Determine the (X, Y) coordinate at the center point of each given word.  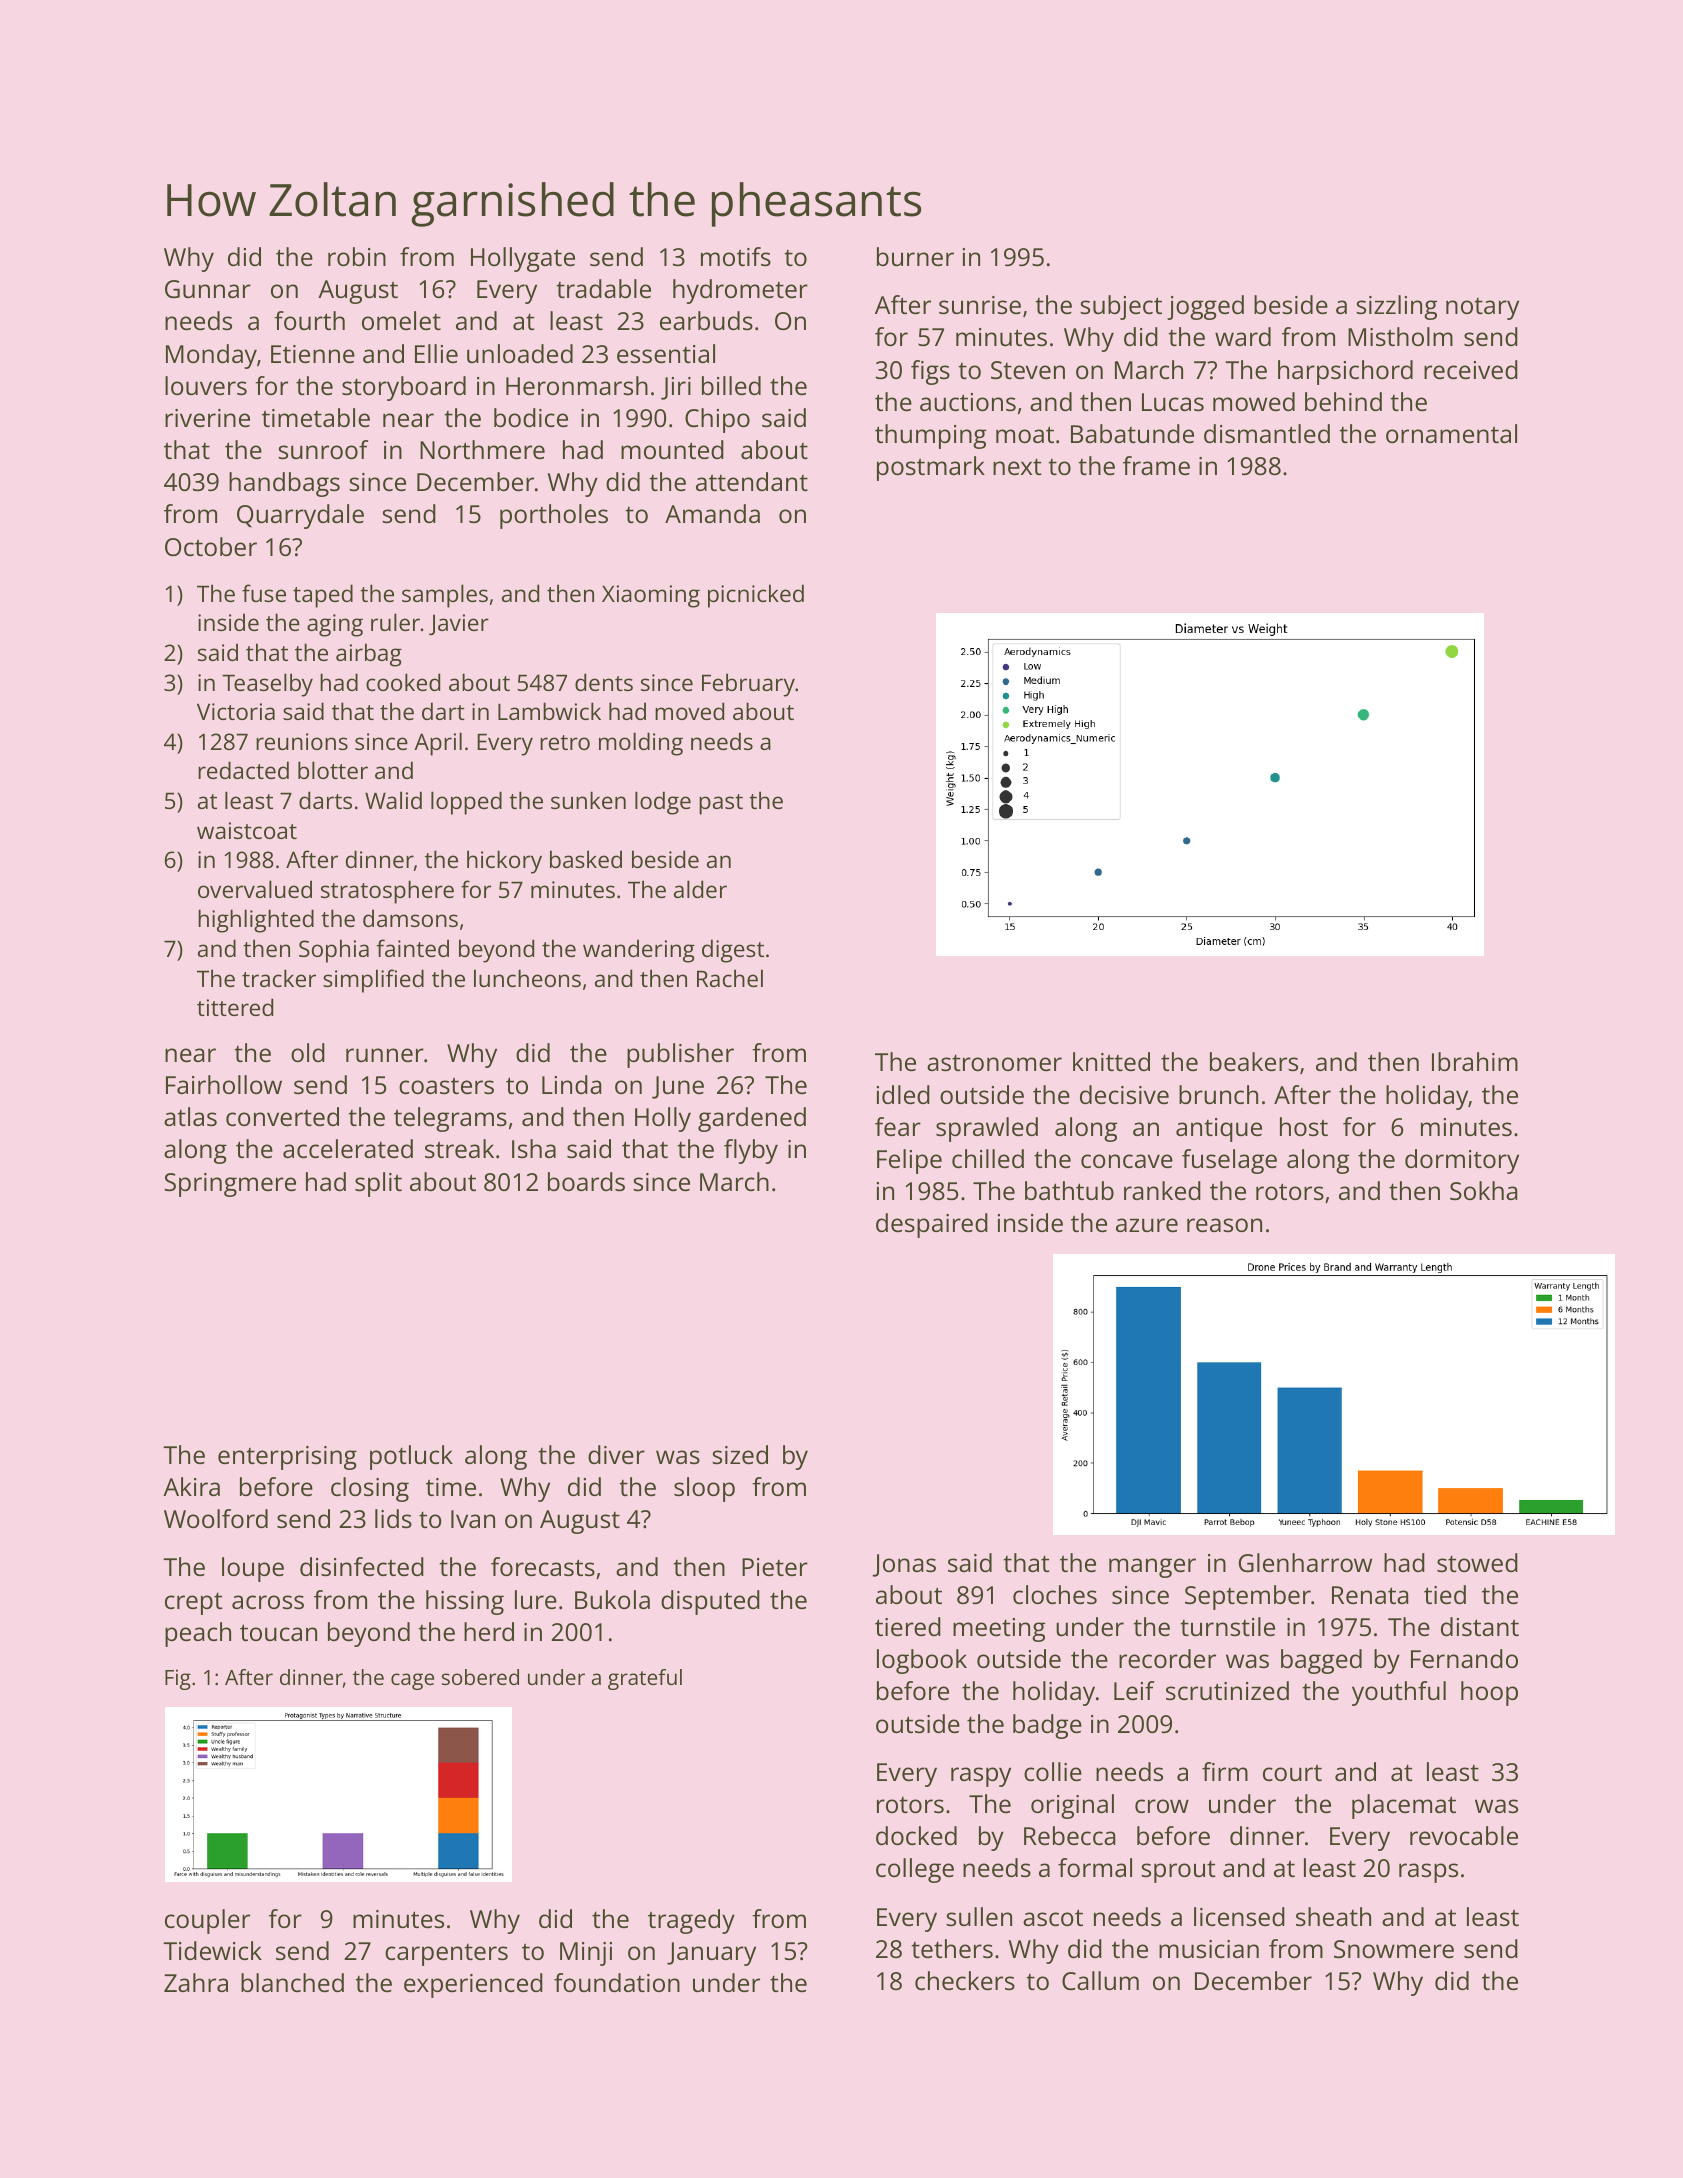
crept (193, 1603)
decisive (1124, 1094)
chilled (988, 1158)
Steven (1028, 370)
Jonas (904, 1565)
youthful (1399, 1693)
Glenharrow (1305, 1562)
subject (1121, 307)
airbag (369, 655)
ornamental (1451, 433)
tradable (603, 288)
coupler (207, 1921)
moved (689, 711)
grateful (645, 1679)
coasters (446, 1086)
